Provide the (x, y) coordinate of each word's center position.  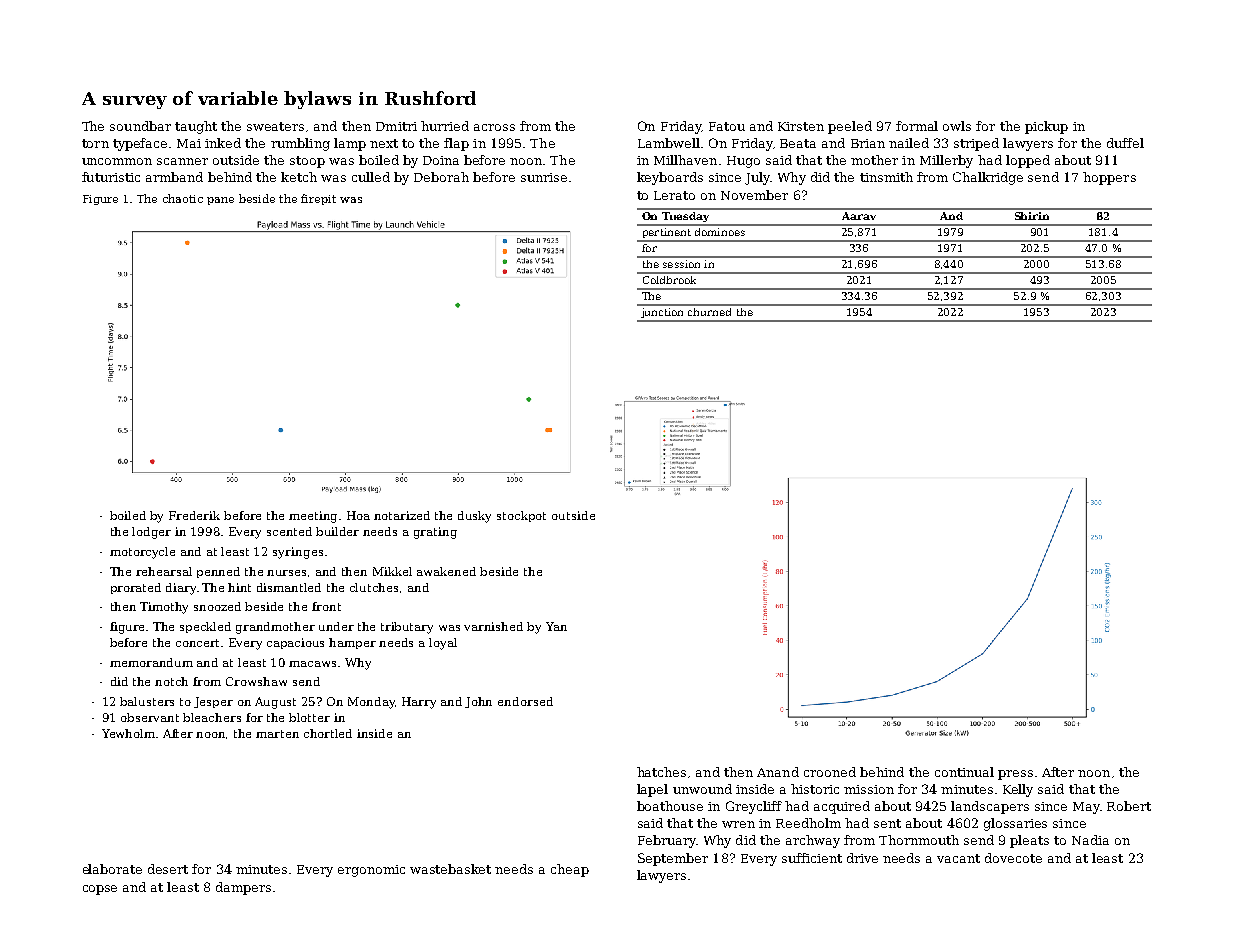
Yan (556, 626)
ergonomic (371, 871)
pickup (1046, 127)
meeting (313, 517)
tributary (407, 628)
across (494, 127)
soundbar (140, 126)
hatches (661, 772)
